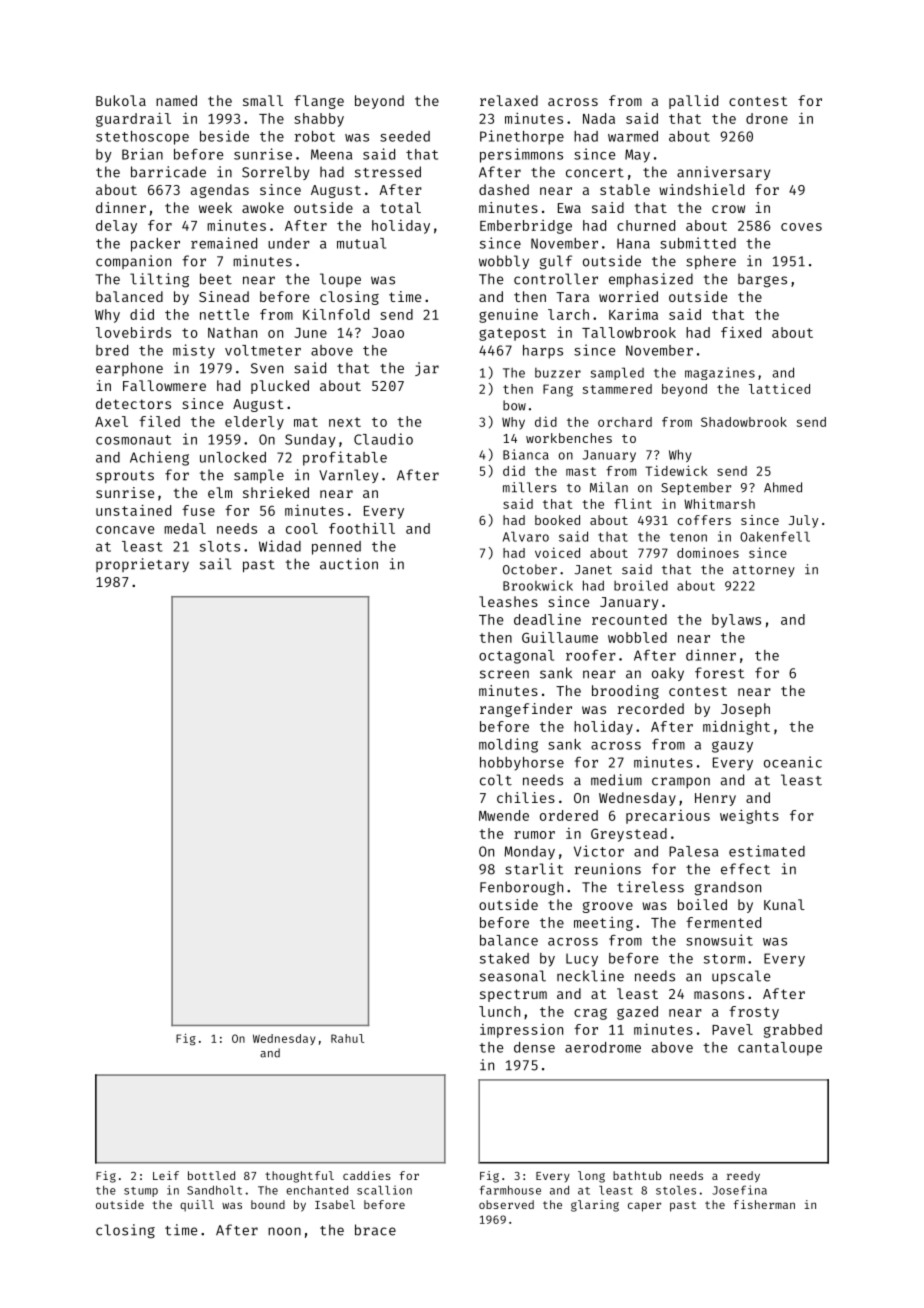  Describe the element at coordinates (506, 1204) in the screenshot. I see `observed` at that location.
